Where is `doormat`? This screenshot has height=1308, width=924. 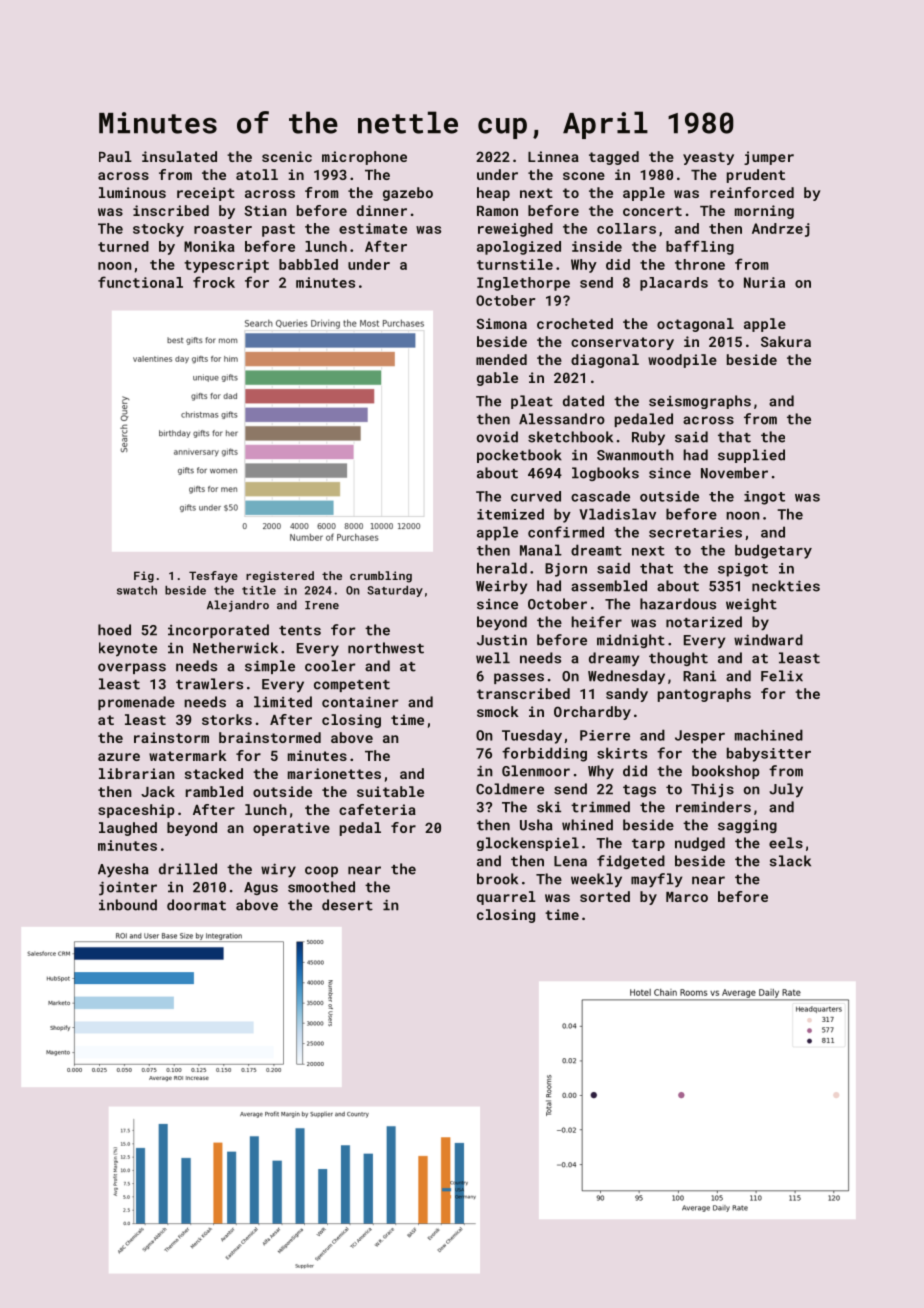
doormat is located at coordinates (196, 905).
